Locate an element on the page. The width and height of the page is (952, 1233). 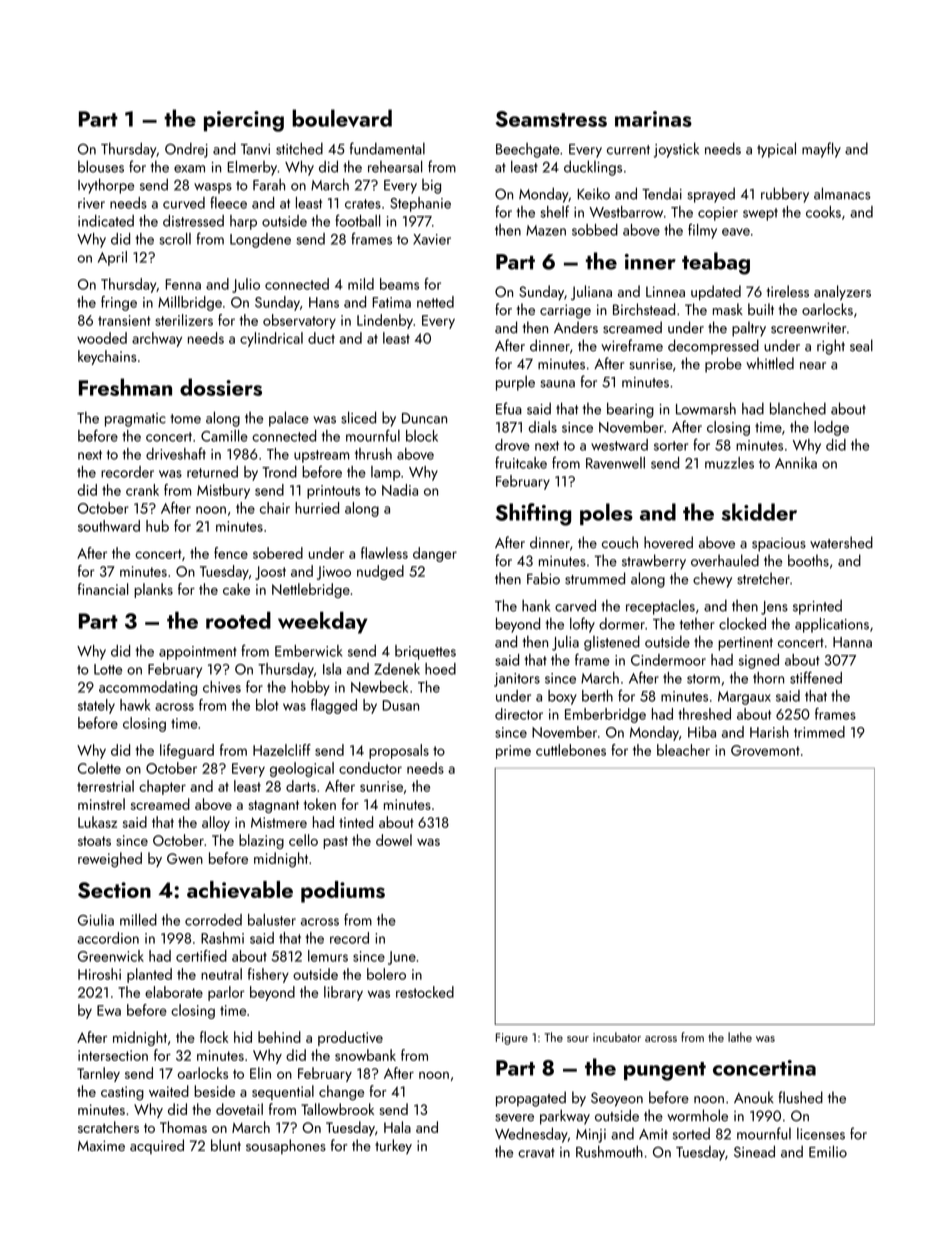
sauna is located at coordinates (557, 384).
